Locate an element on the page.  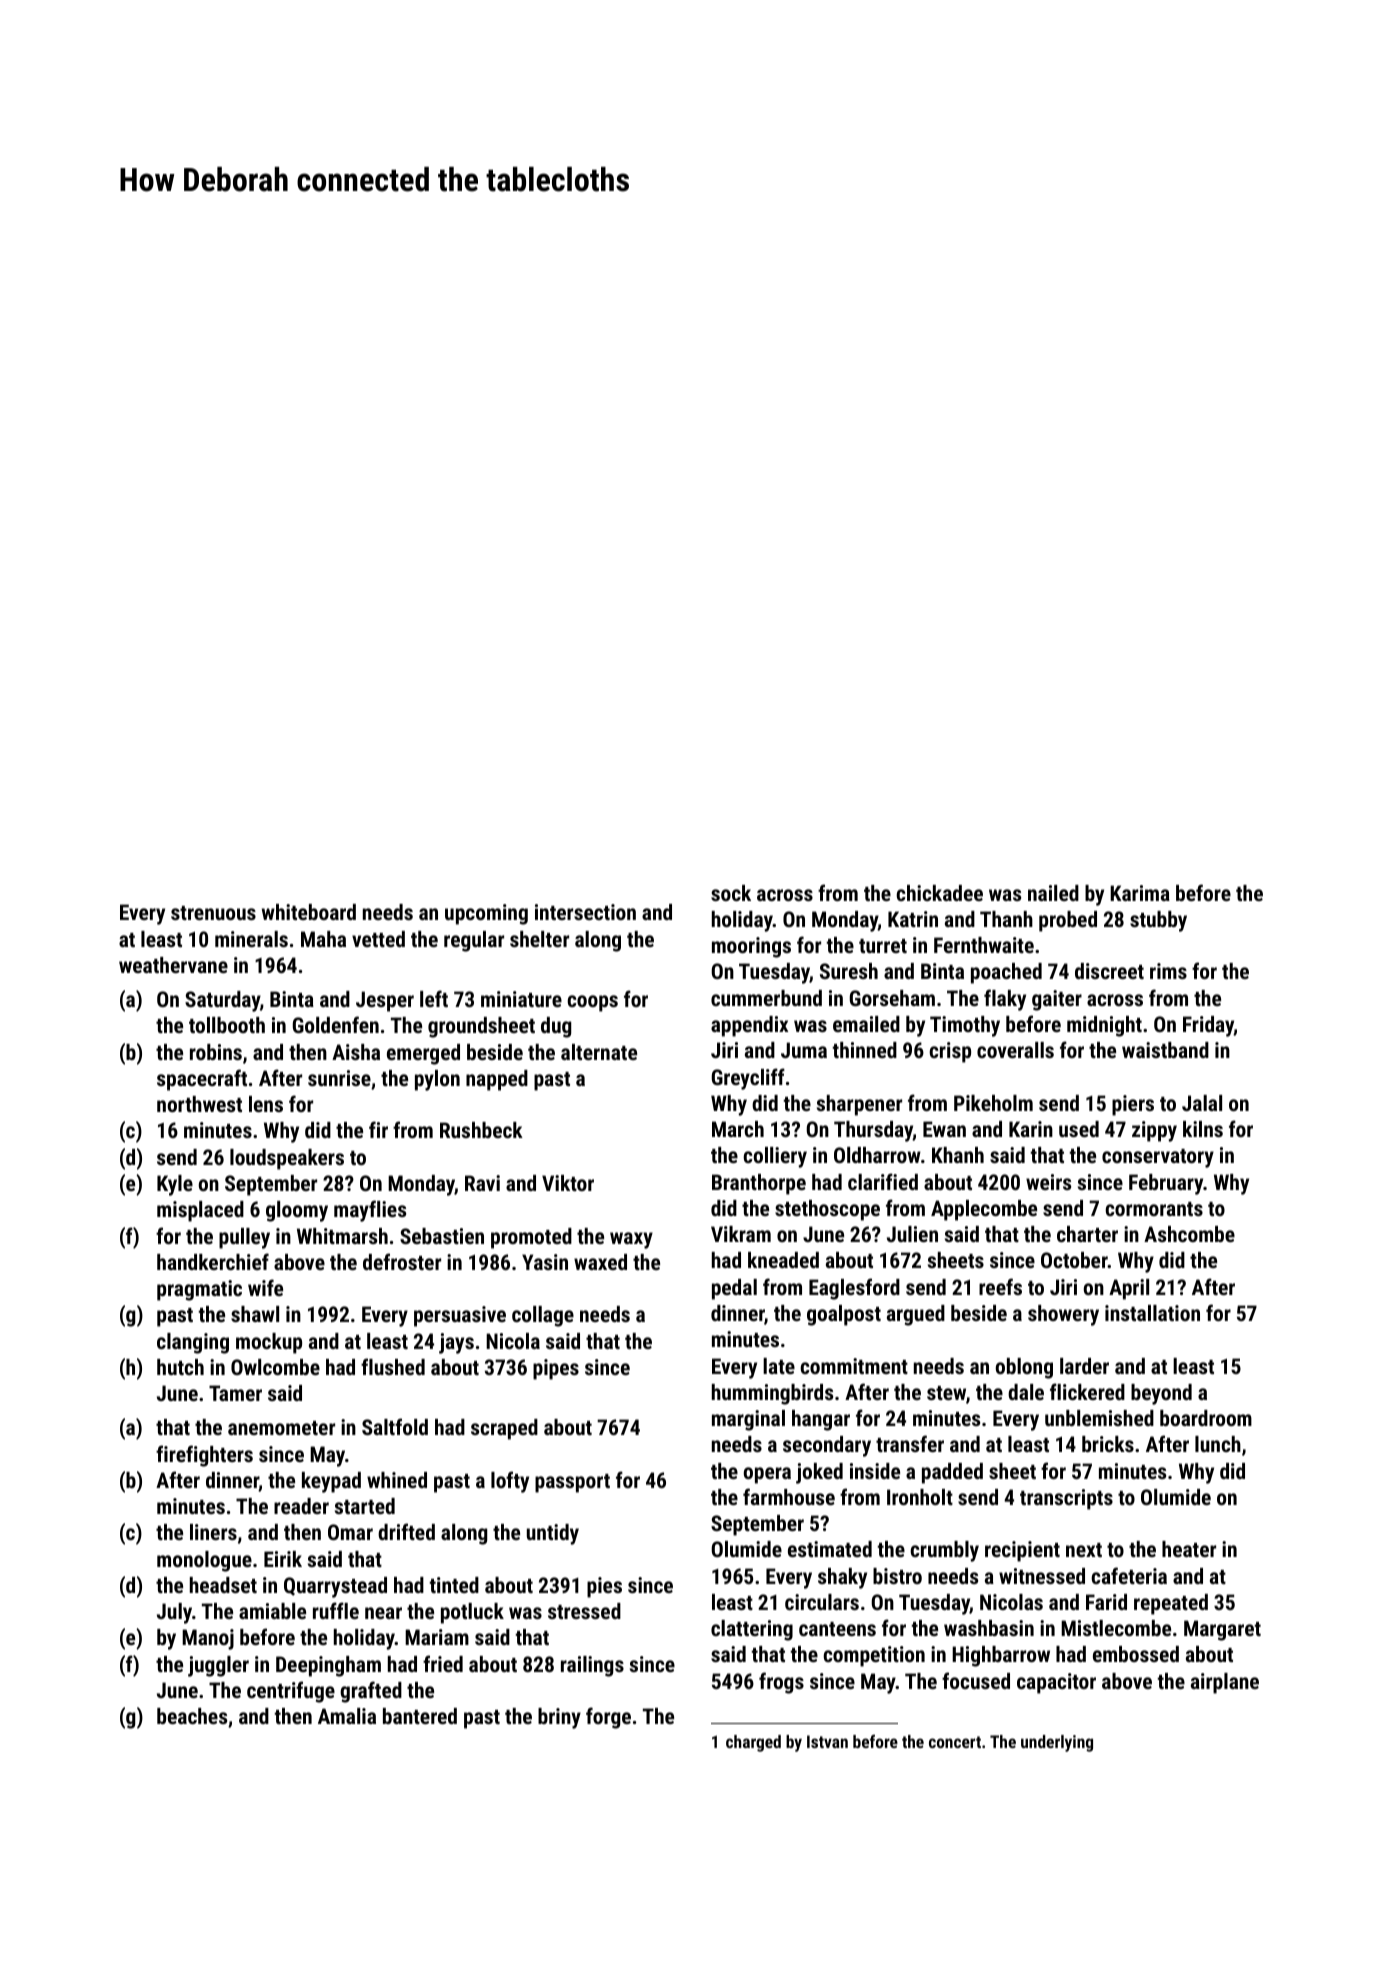
coops is located at coordinates (592, 1003).
